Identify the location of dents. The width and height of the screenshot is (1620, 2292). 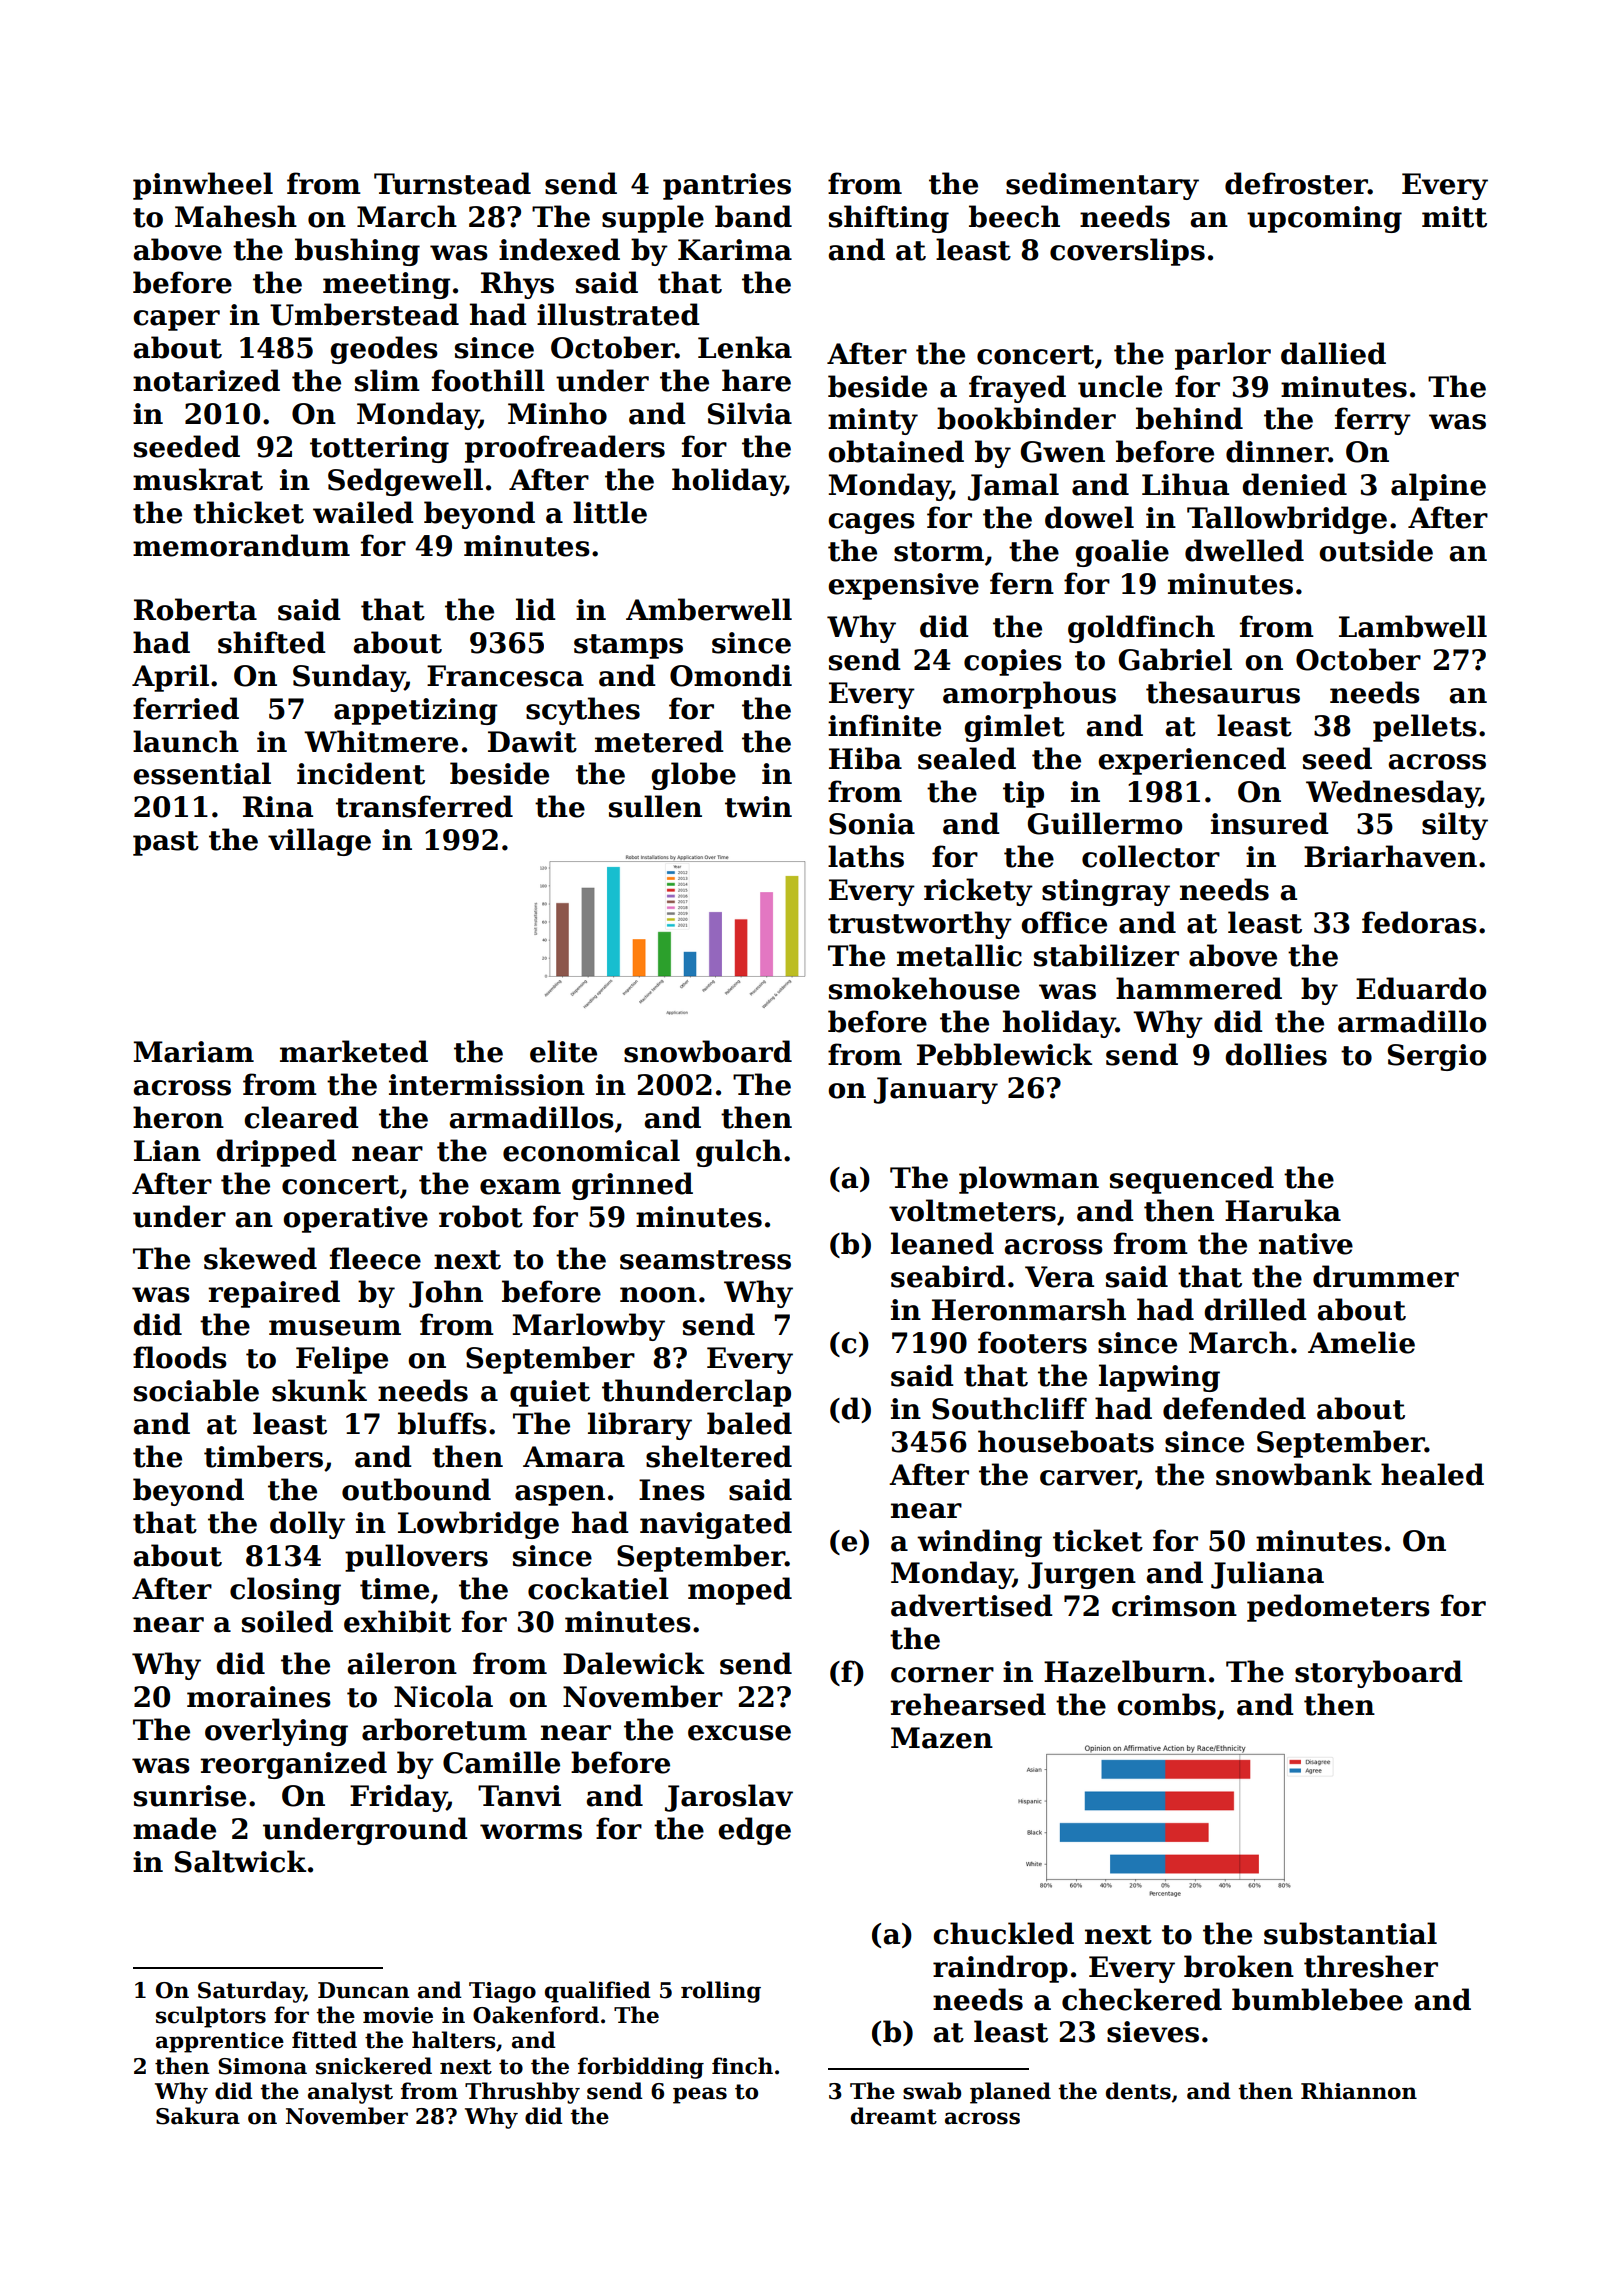
(1138, 2091).
